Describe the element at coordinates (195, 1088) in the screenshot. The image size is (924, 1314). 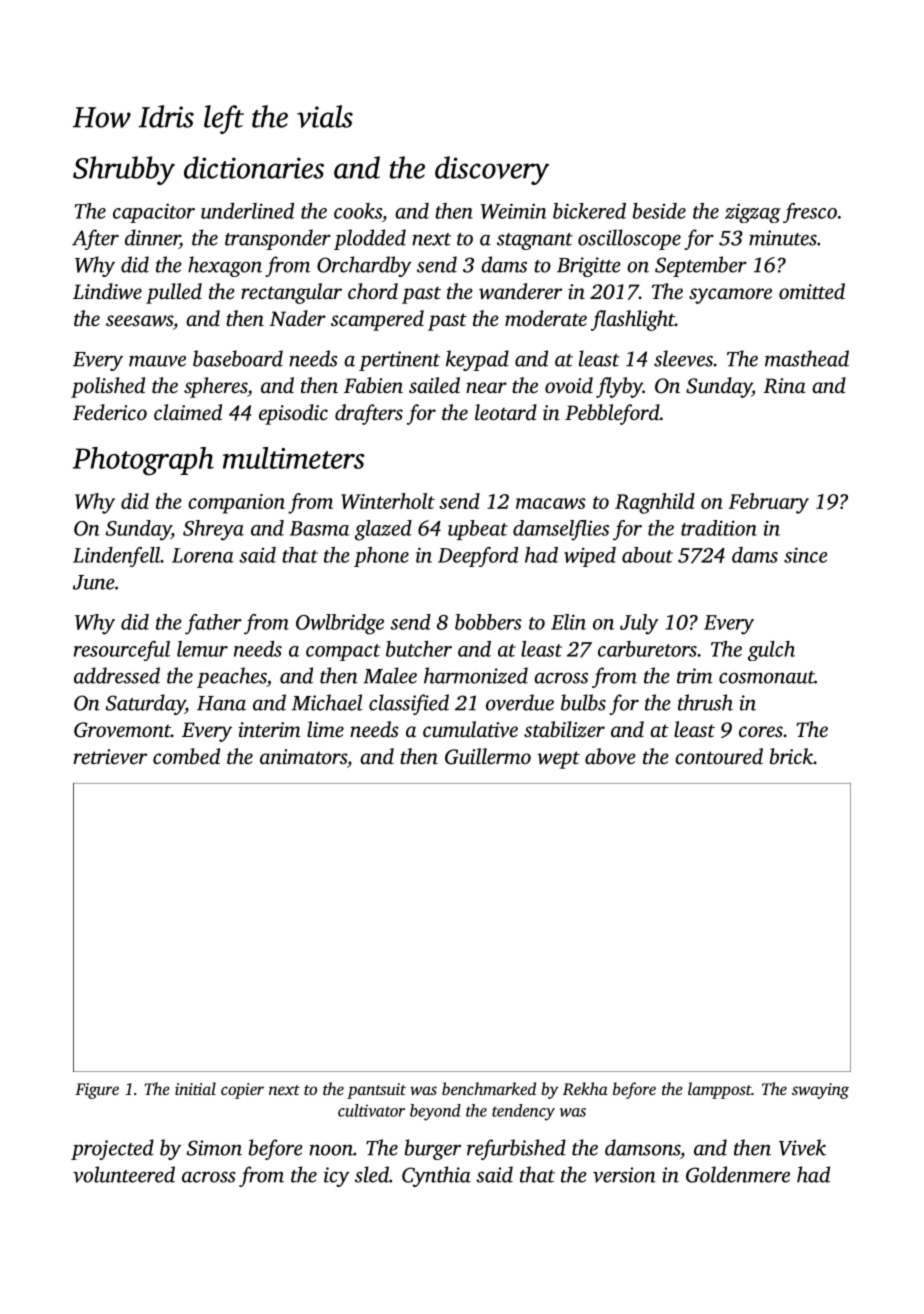
I see `initial` at that location.
